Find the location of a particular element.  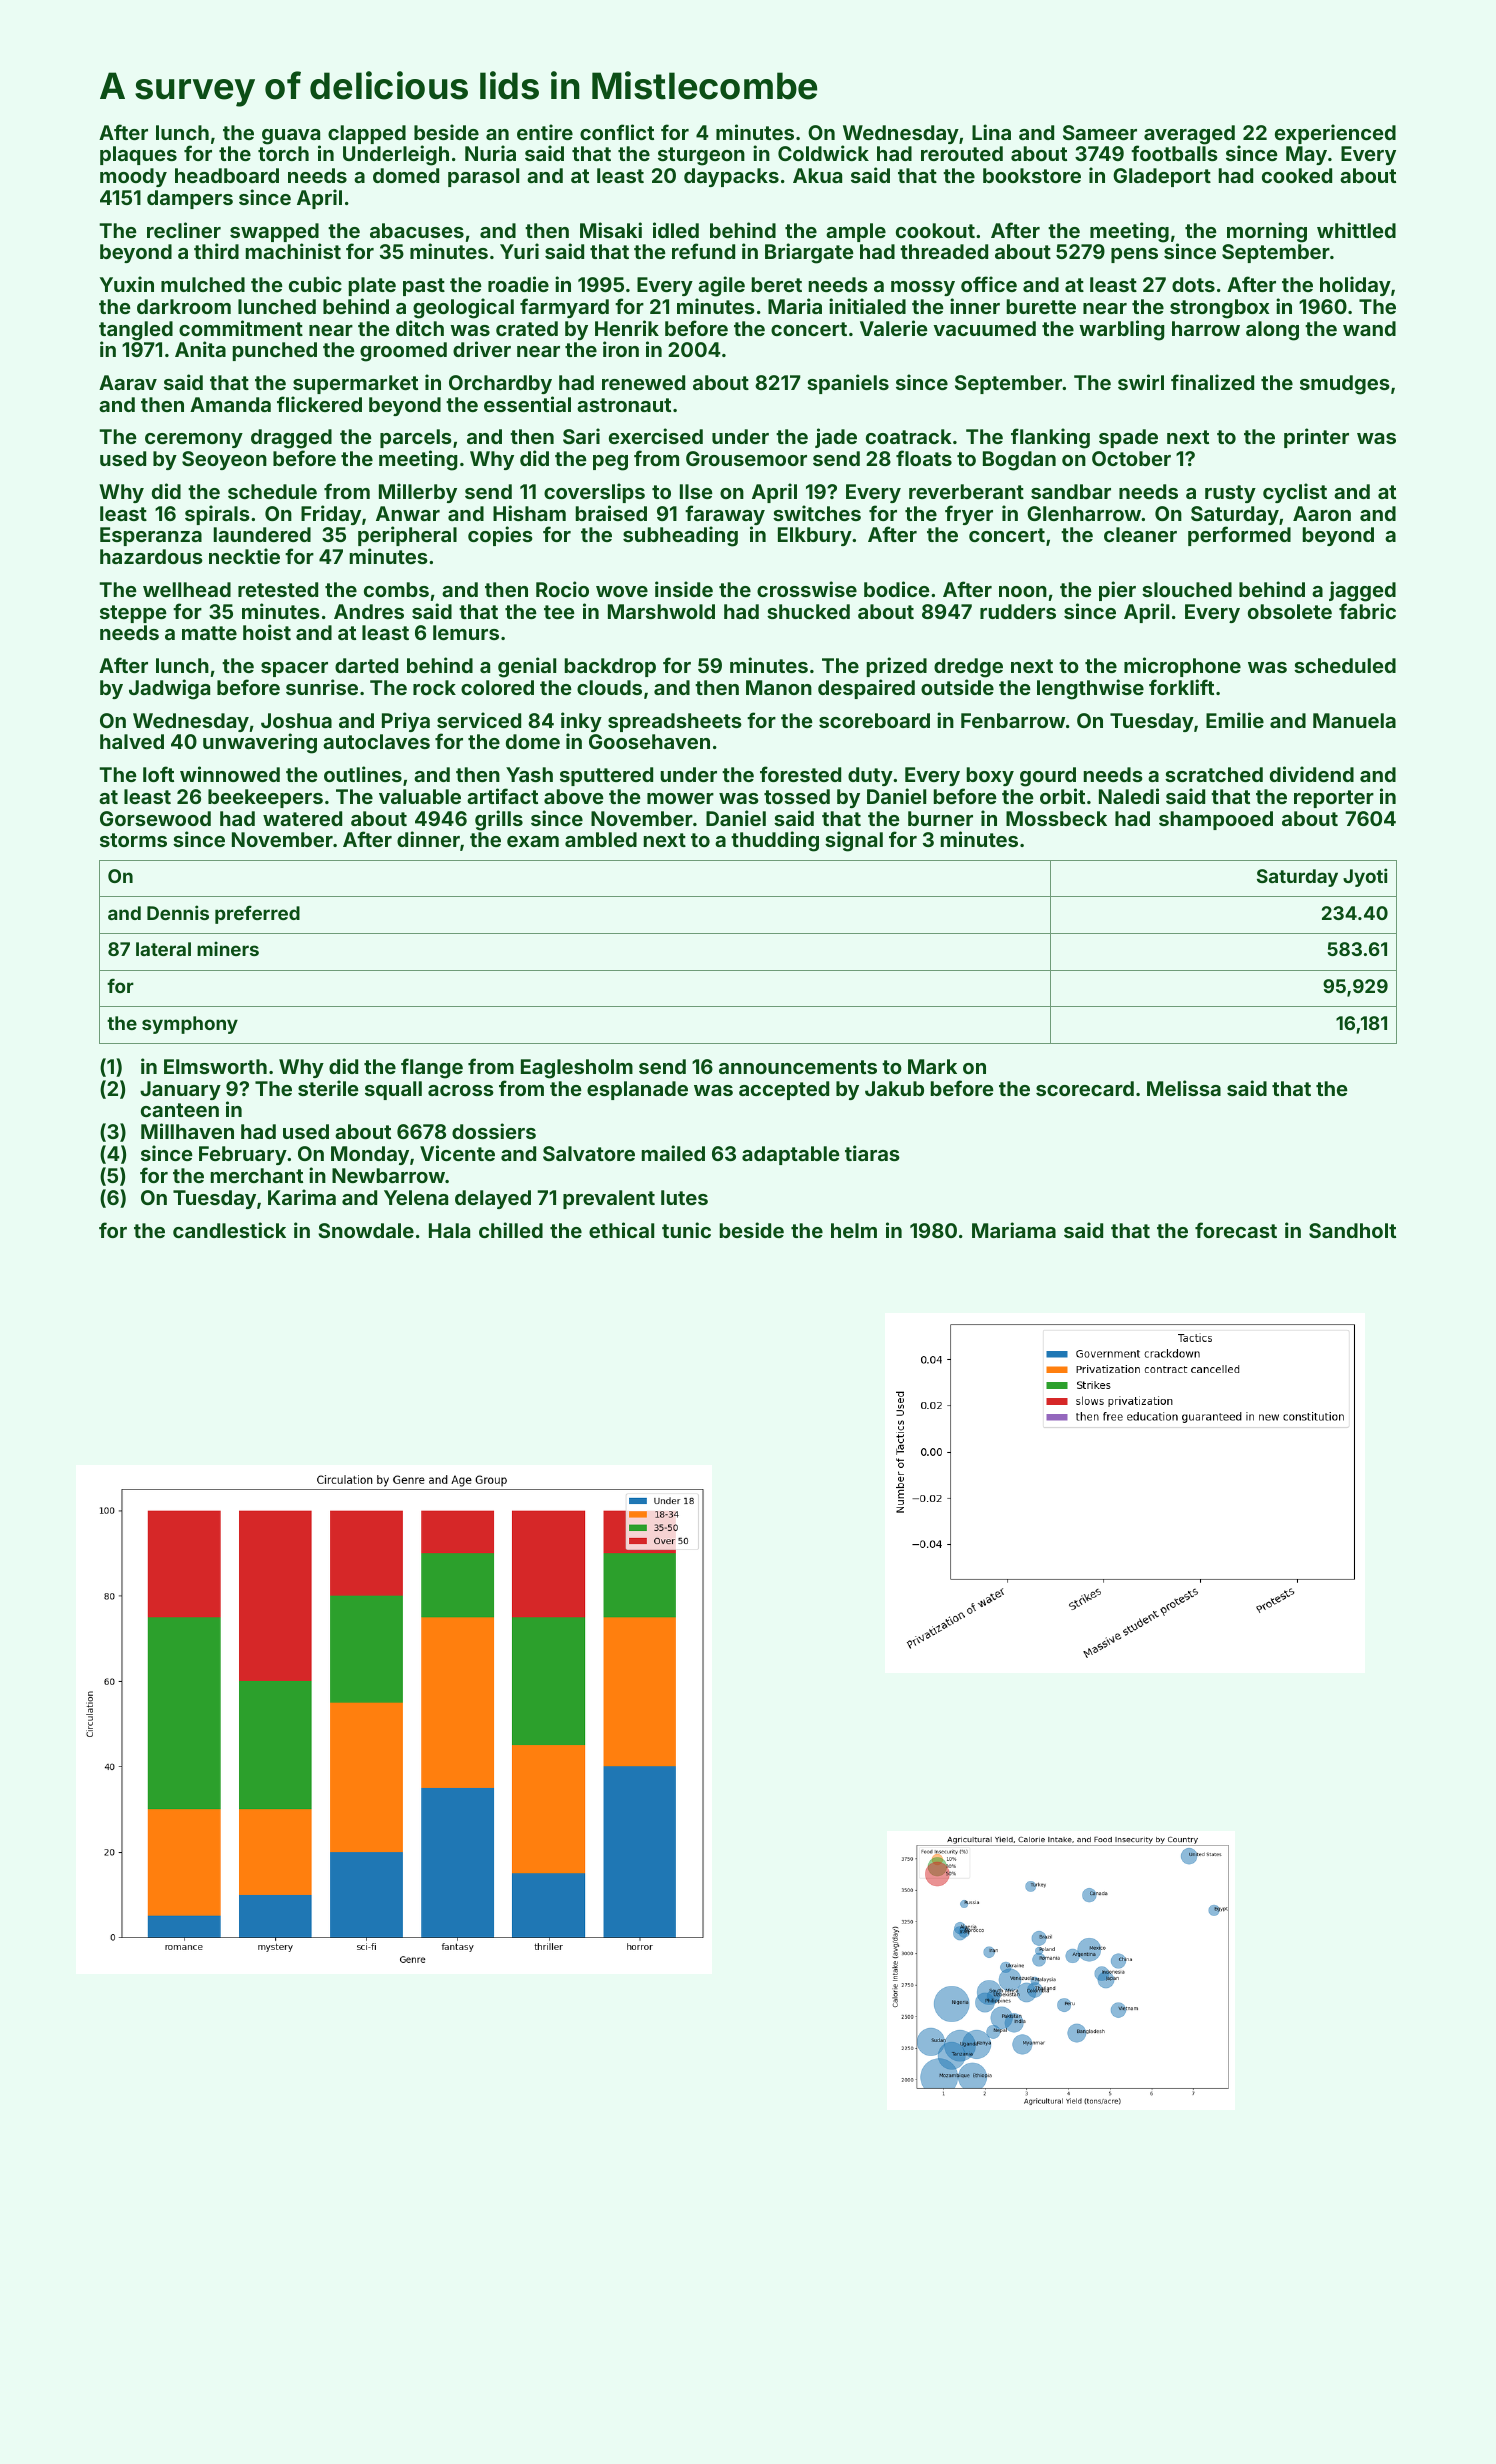

forecast is located at coordinates (1236, 1230).
